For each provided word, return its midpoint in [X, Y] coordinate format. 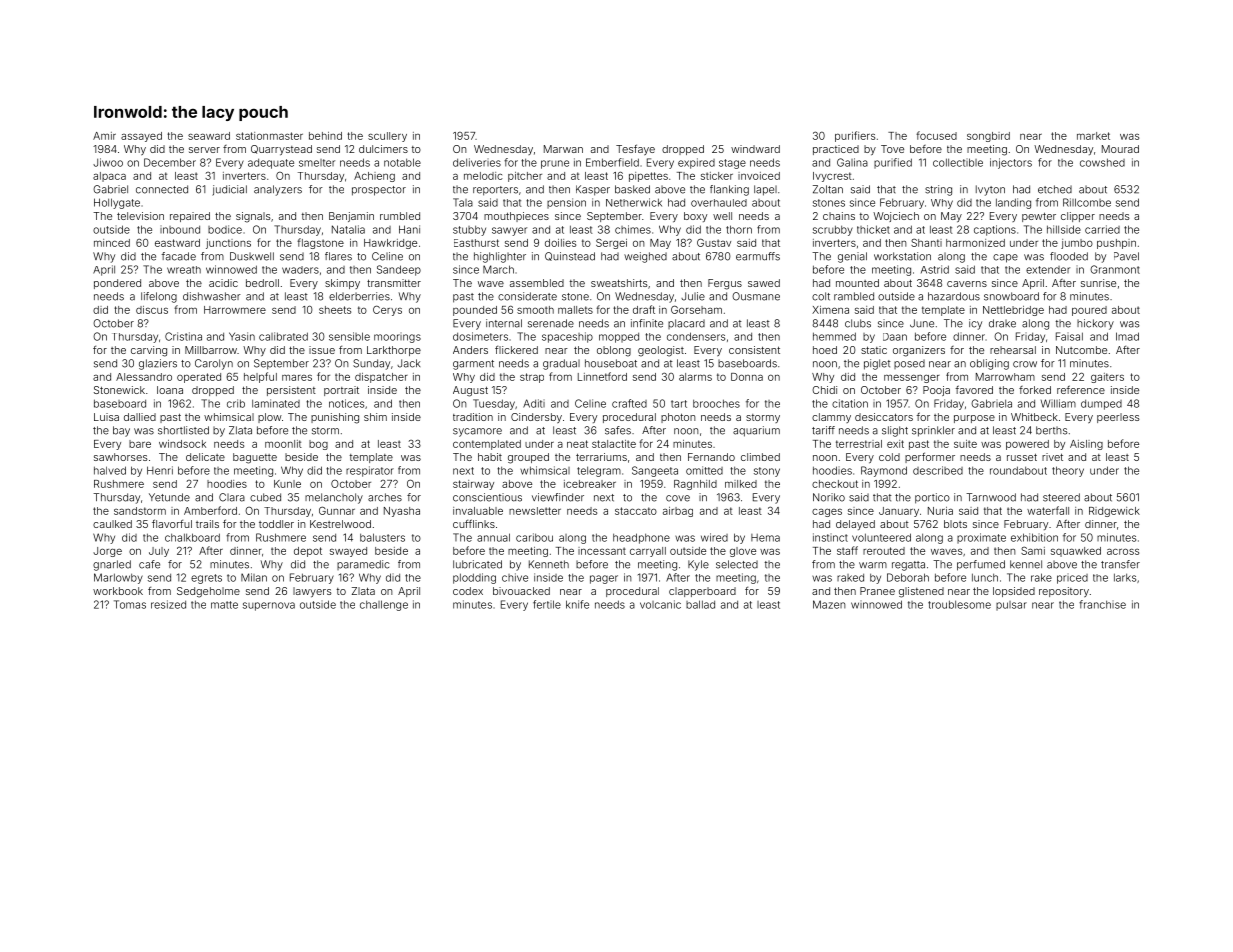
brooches [716, 403]
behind [325, 136]
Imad [1127, 336]
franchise [1102, 604]
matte [224, 605]
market [1093, 136]
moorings [397, 338]
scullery [387, 137]
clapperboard [702, 592]
